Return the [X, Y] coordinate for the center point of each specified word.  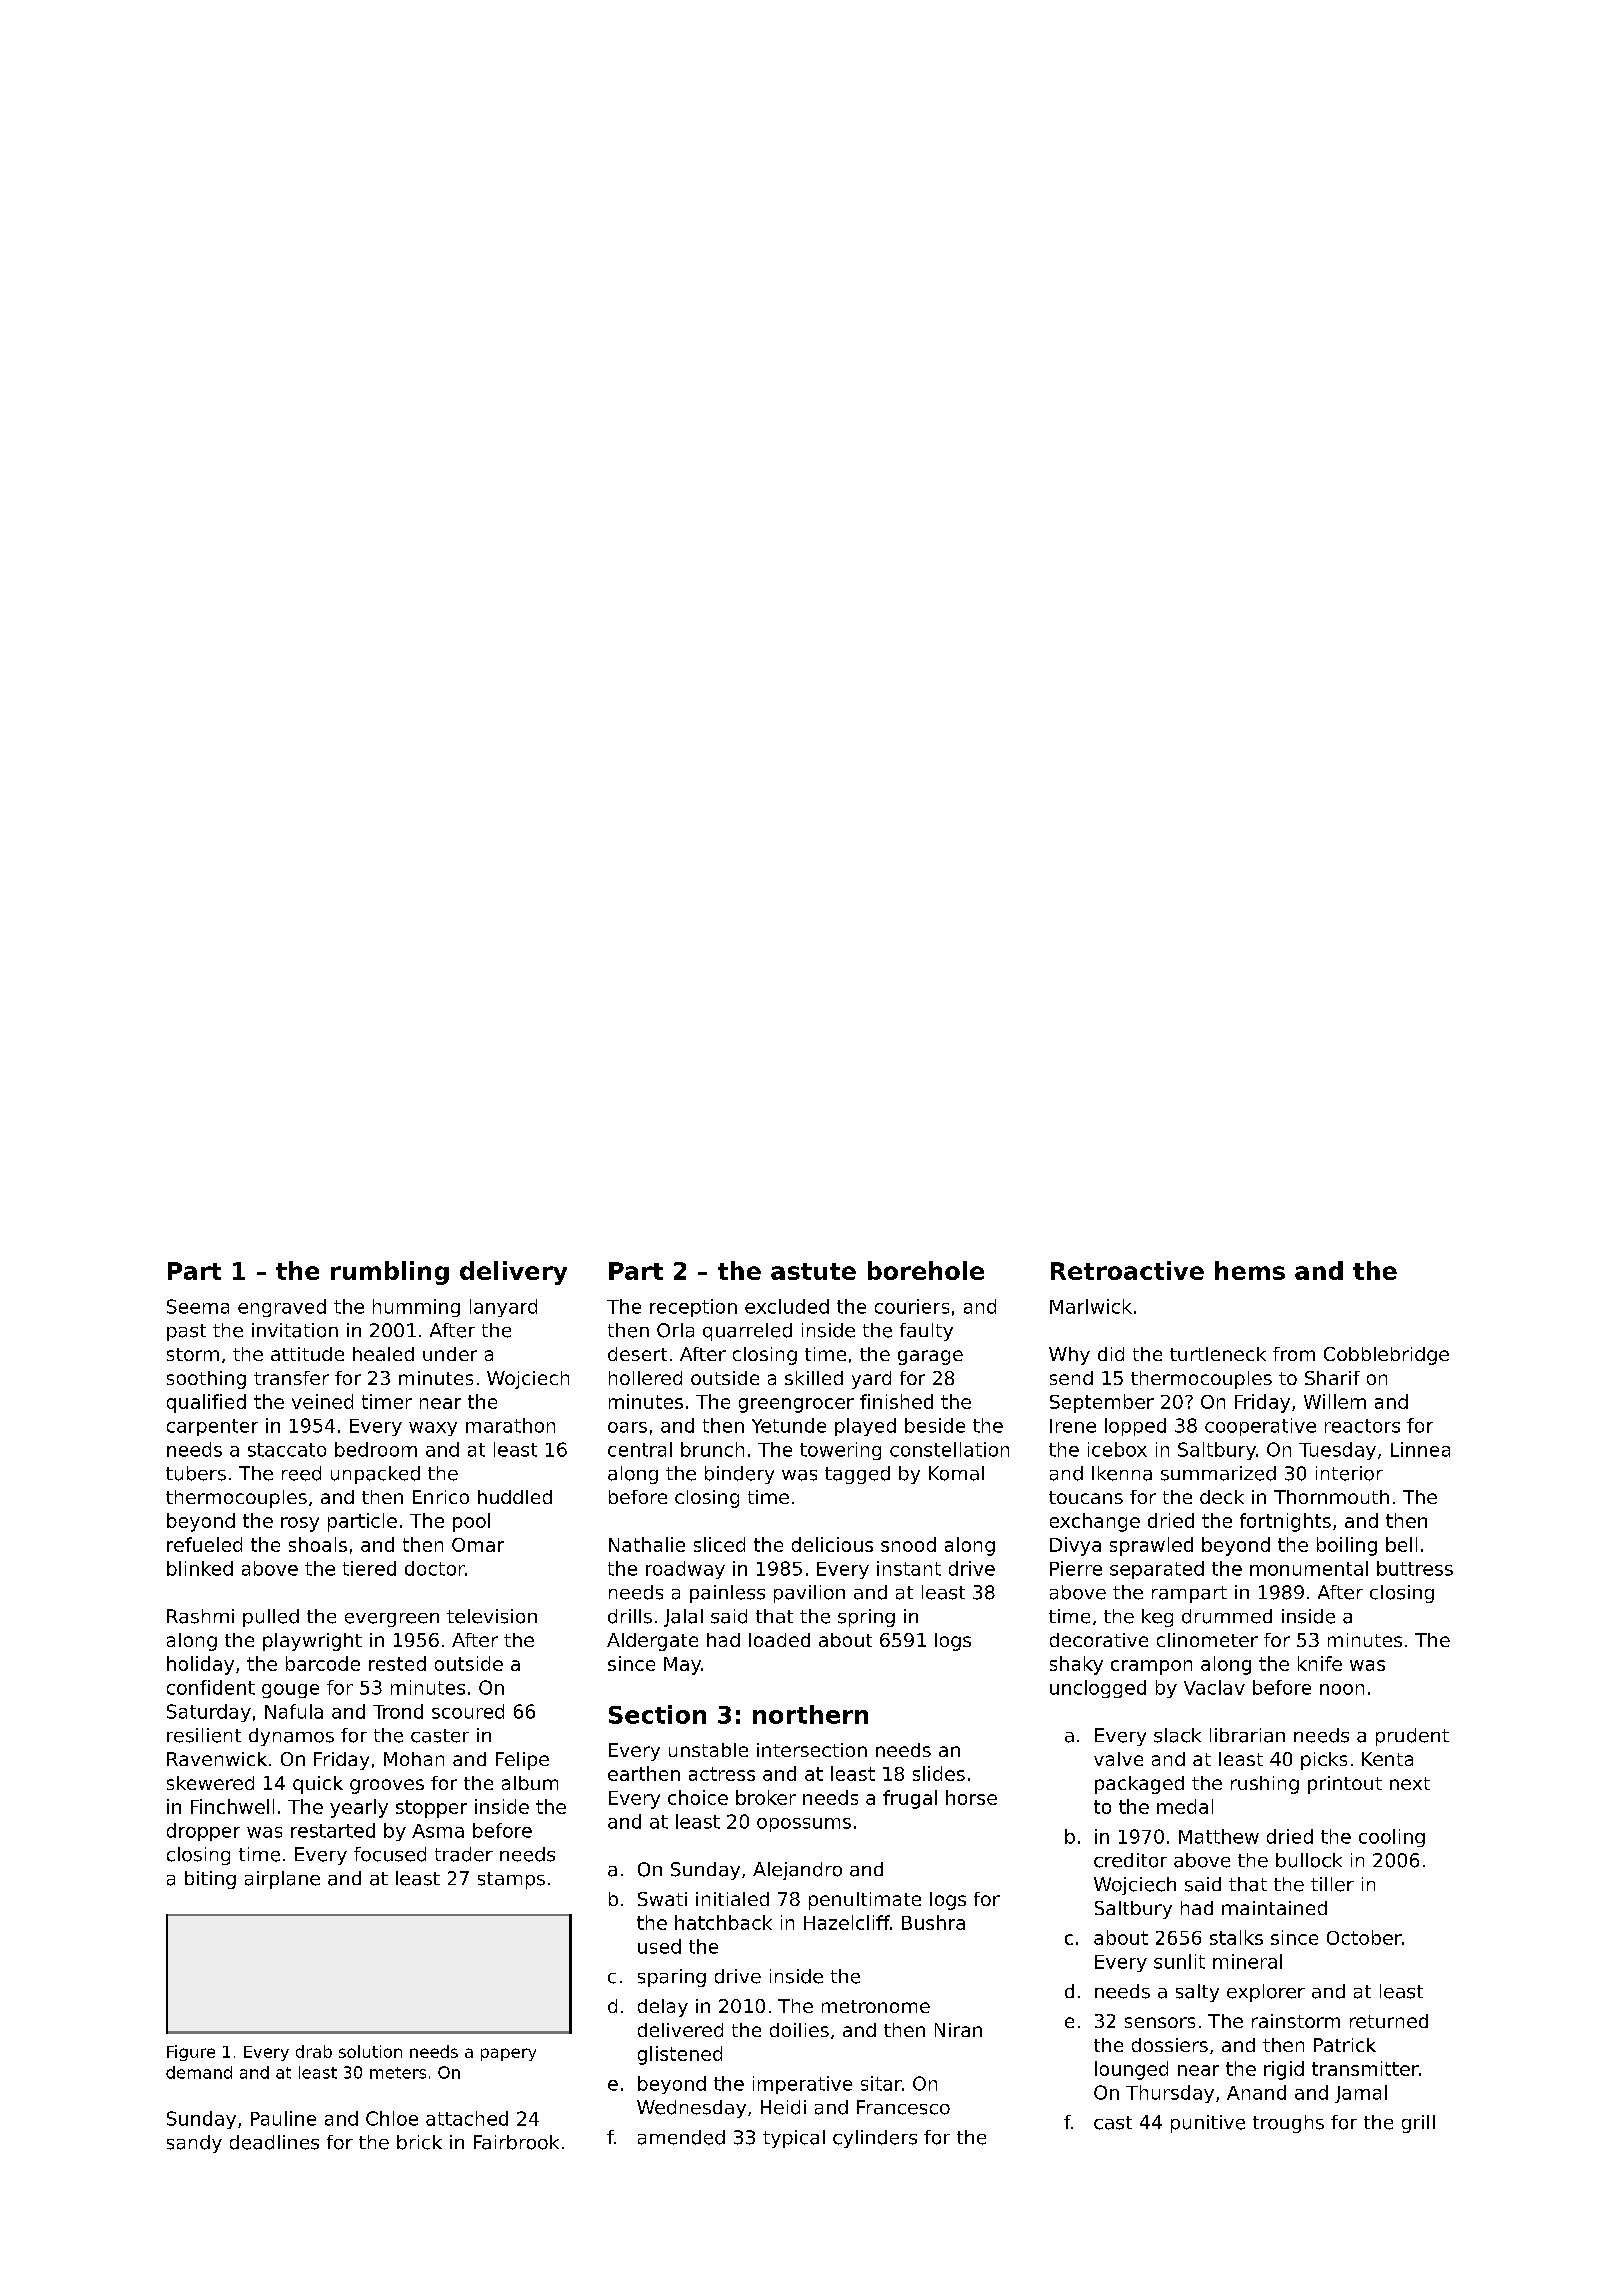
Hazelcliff [847, 1922]
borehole [926, 1270]
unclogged [1098, 1689]
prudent [1412, 1737]
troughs [1288, 2124]
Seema [198, 1306]
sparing [672, 1978]
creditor [1130, 1860]
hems [1250, 1270]
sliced [719, 1544]
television [492, 1616]
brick [419, 2142]
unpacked [375, 1475]
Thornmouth [1331, 1497]
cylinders [875, 2139]
